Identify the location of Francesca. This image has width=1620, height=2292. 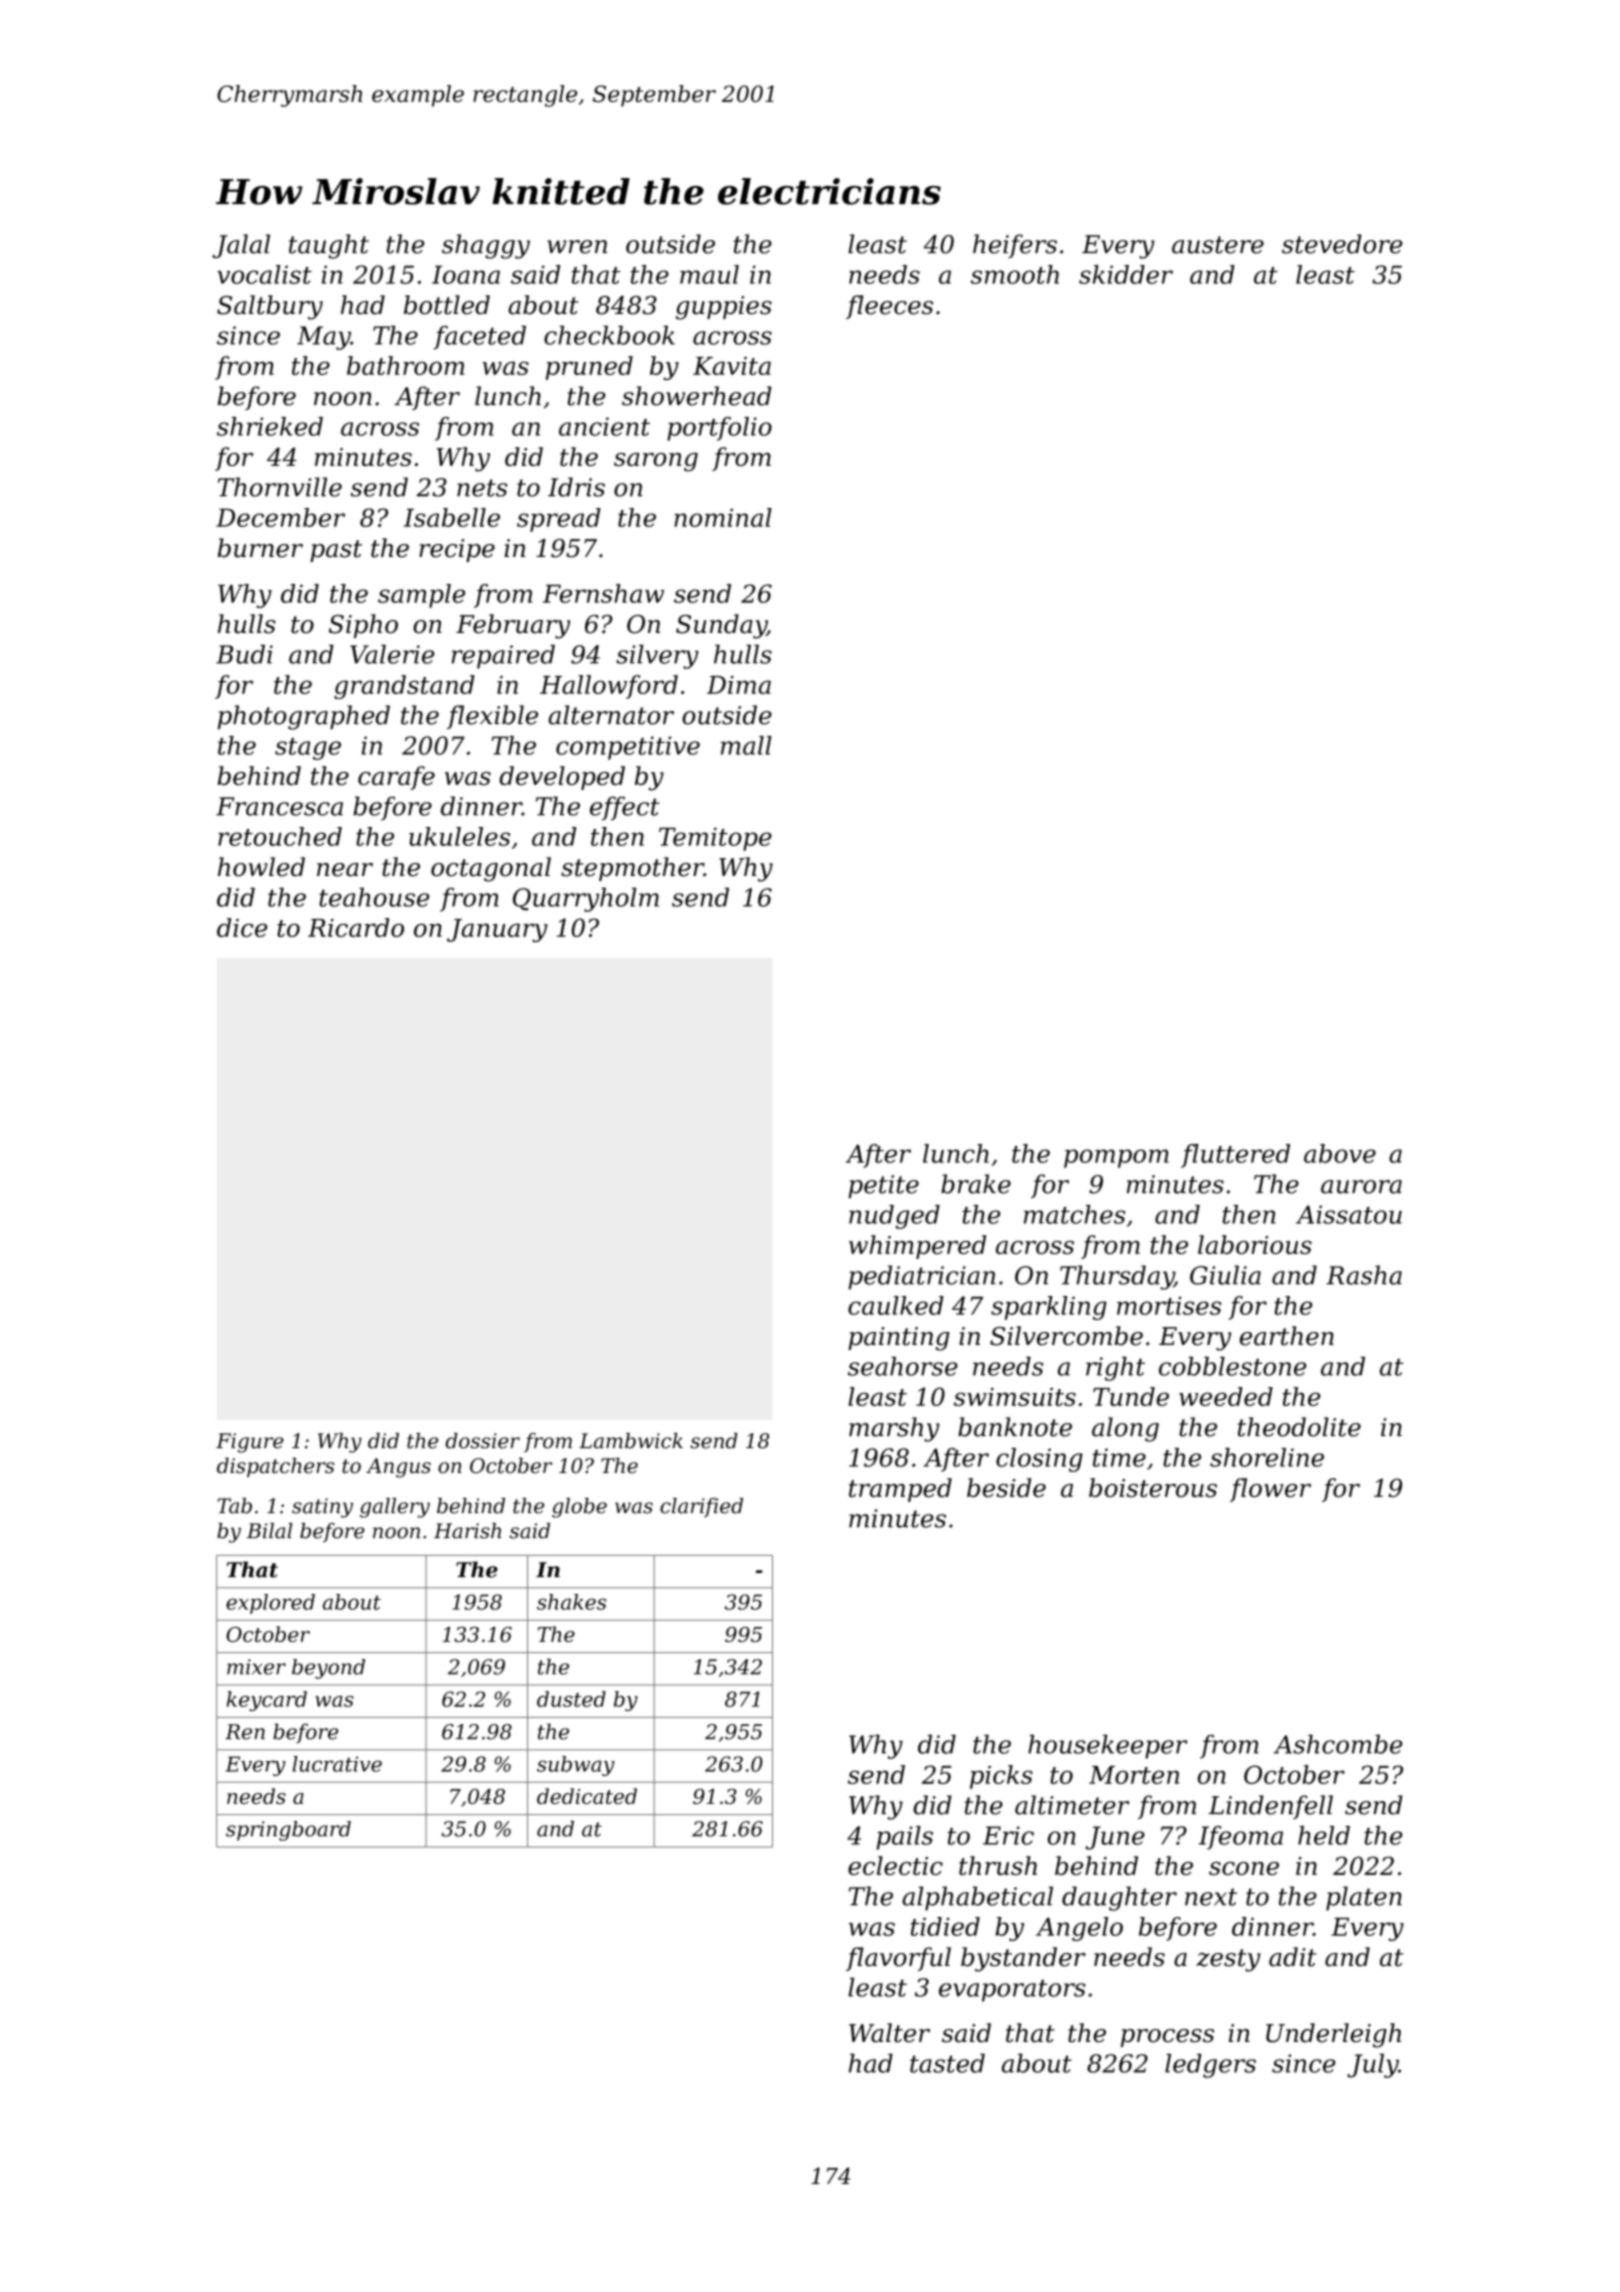
(279, 806).
